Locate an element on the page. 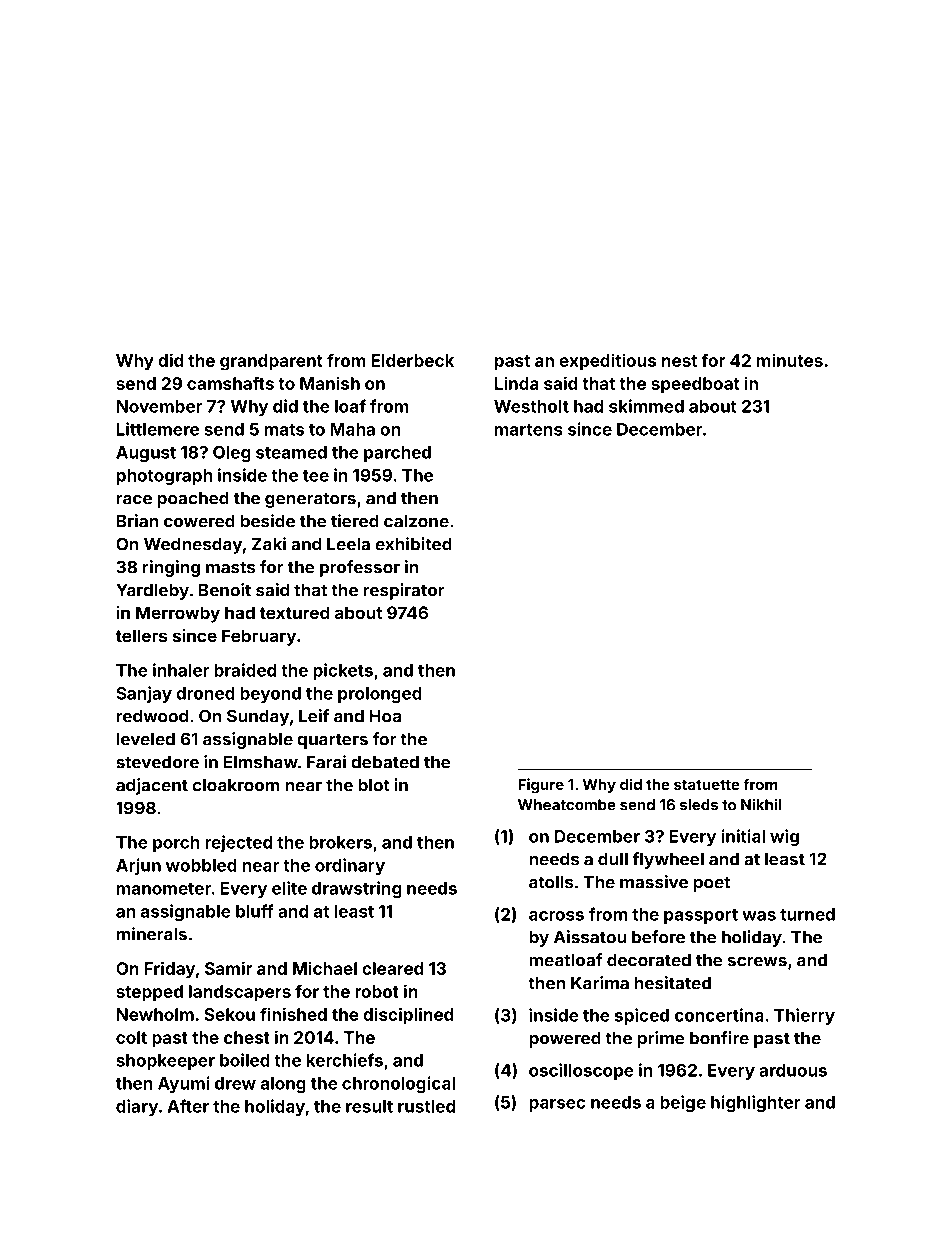 The width and height of the image is (952, 1233). finished is located at coordinates (293, 1014).
